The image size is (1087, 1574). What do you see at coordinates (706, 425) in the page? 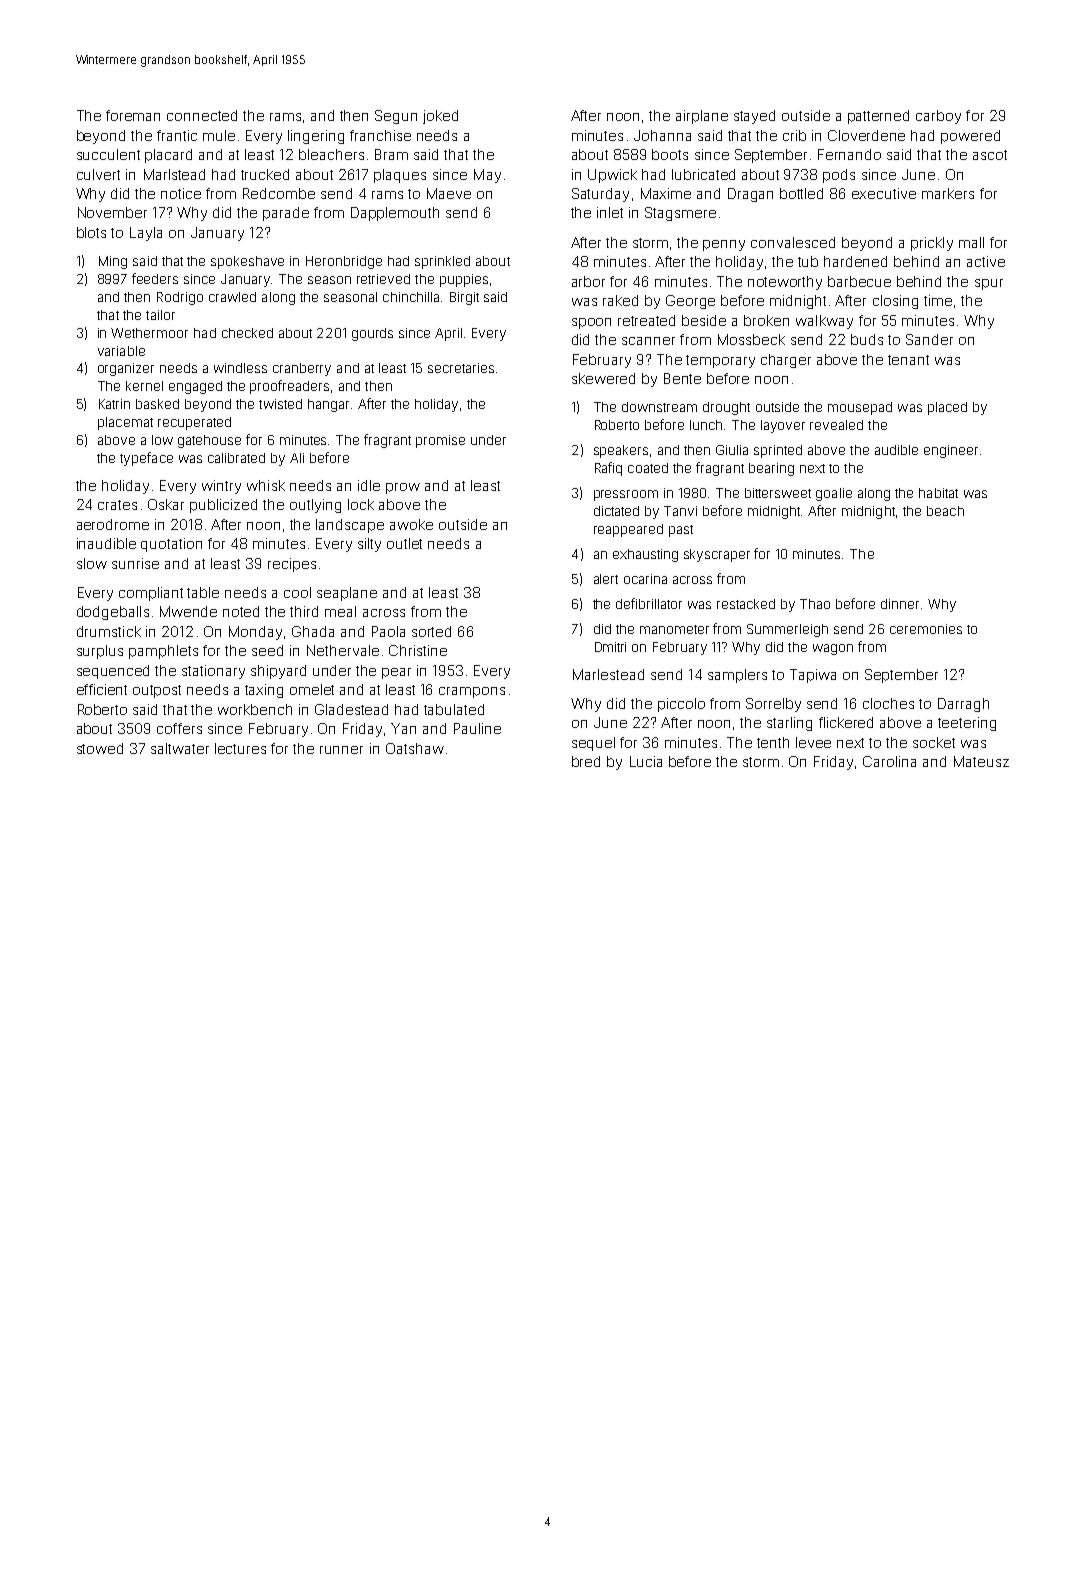
I see `lunch` at bounding box center [706, 425].
